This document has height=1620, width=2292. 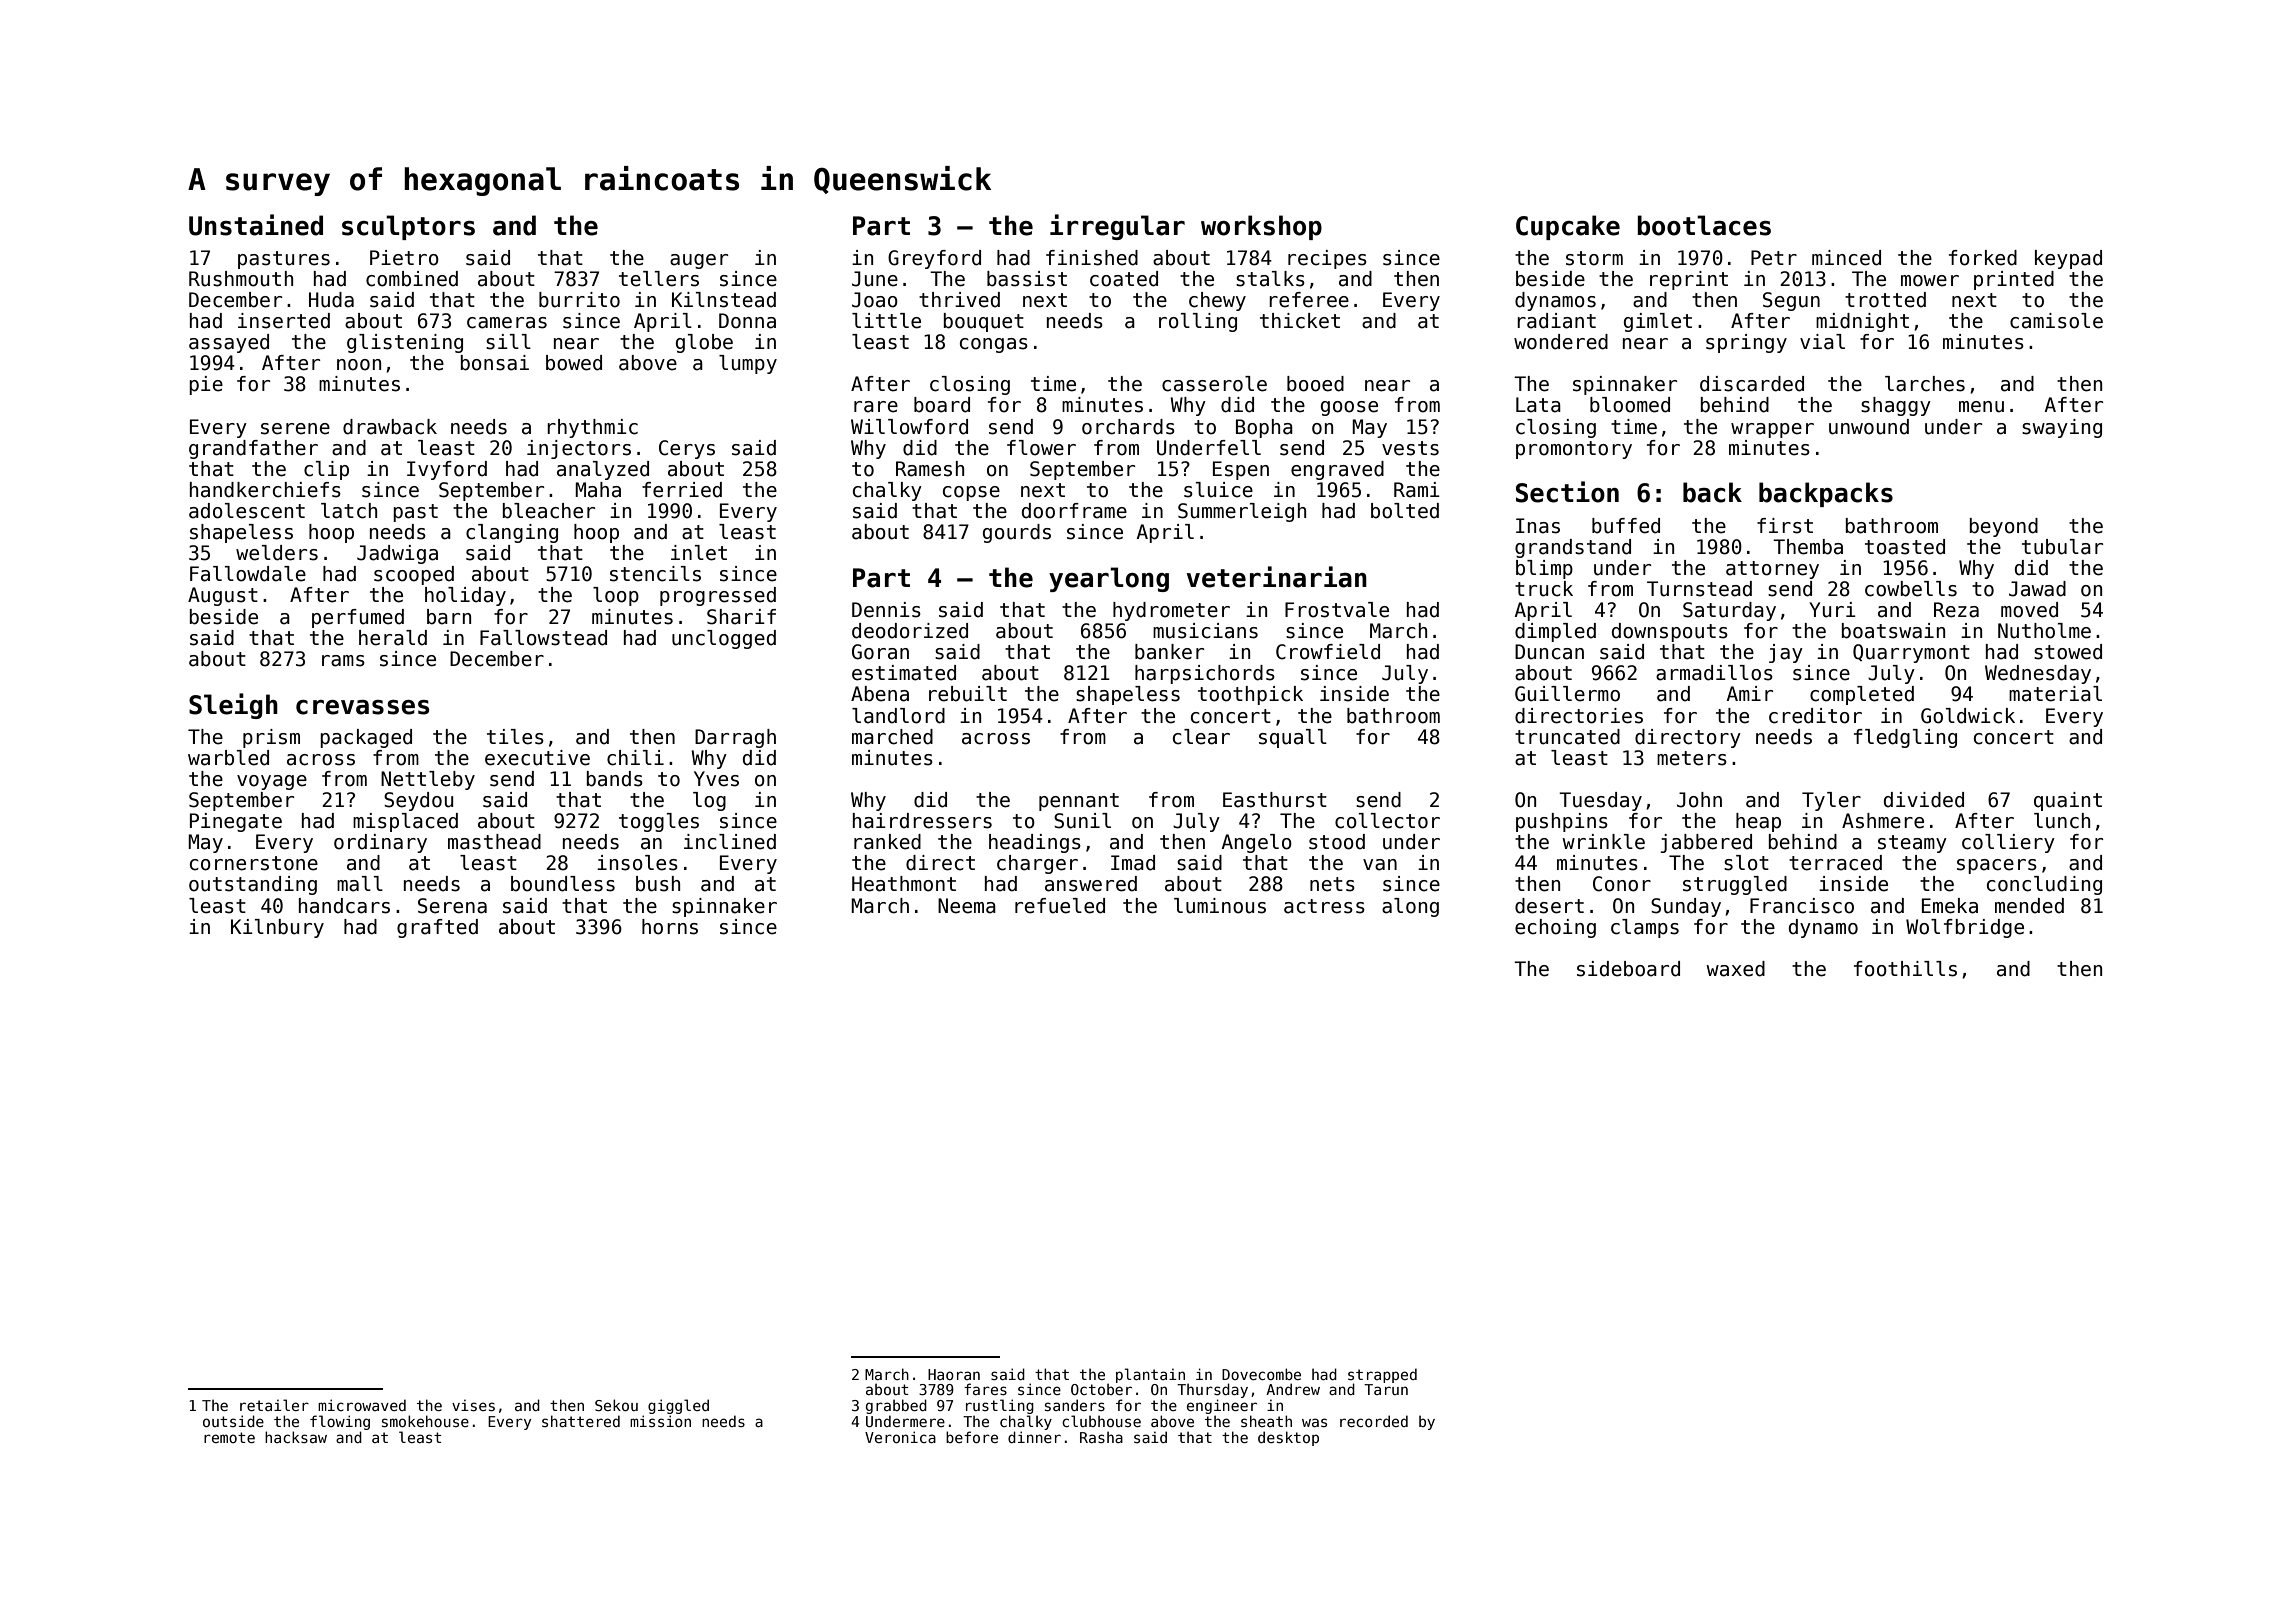 I want to click on Rasha, so click(x=1101, y=1437).
